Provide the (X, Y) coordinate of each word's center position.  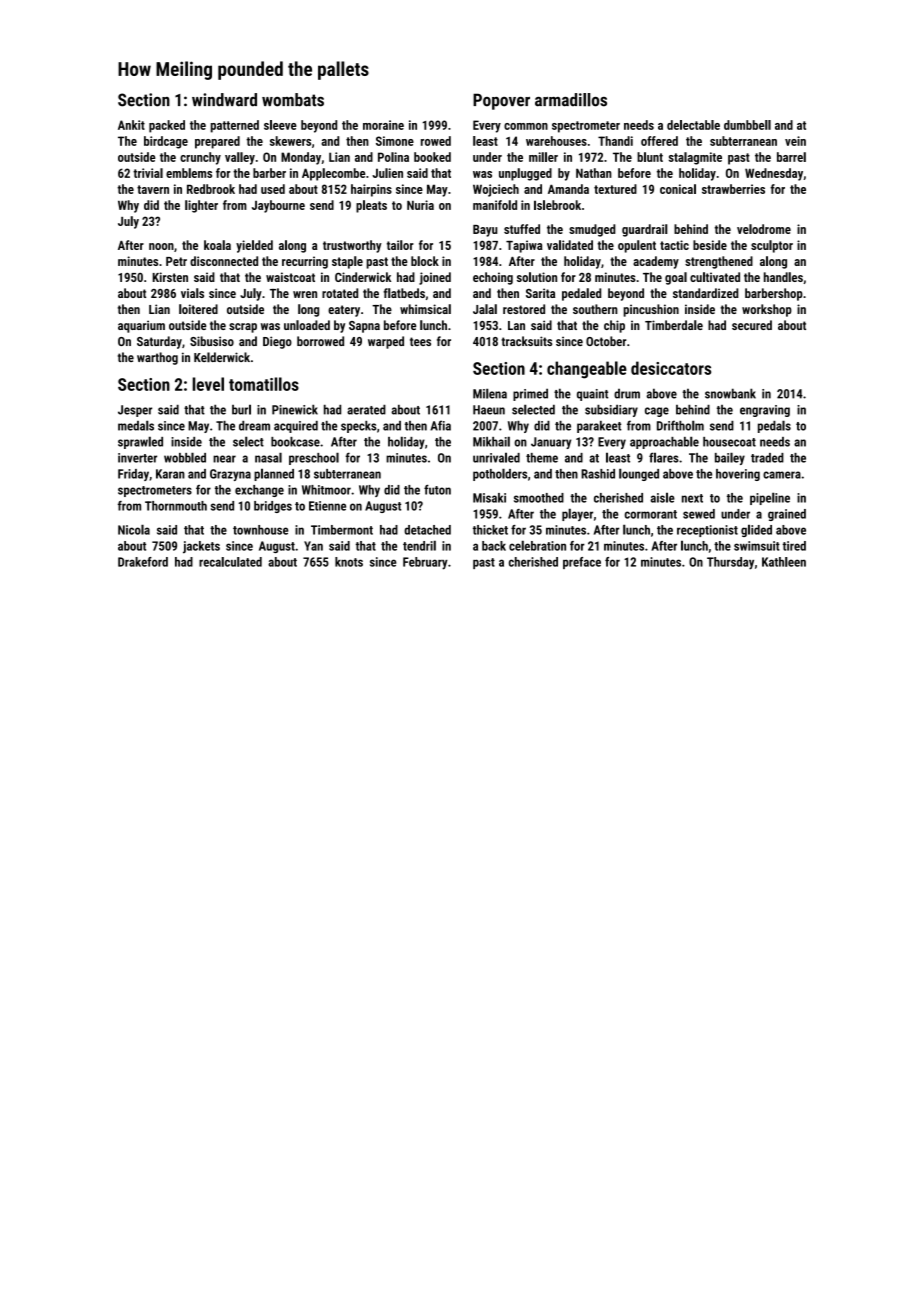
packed (167, 126)
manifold (495, 205)
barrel (791, 157)
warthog (157, 358)
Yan (313, 546)
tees (420, 341)
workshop (767, 310)
